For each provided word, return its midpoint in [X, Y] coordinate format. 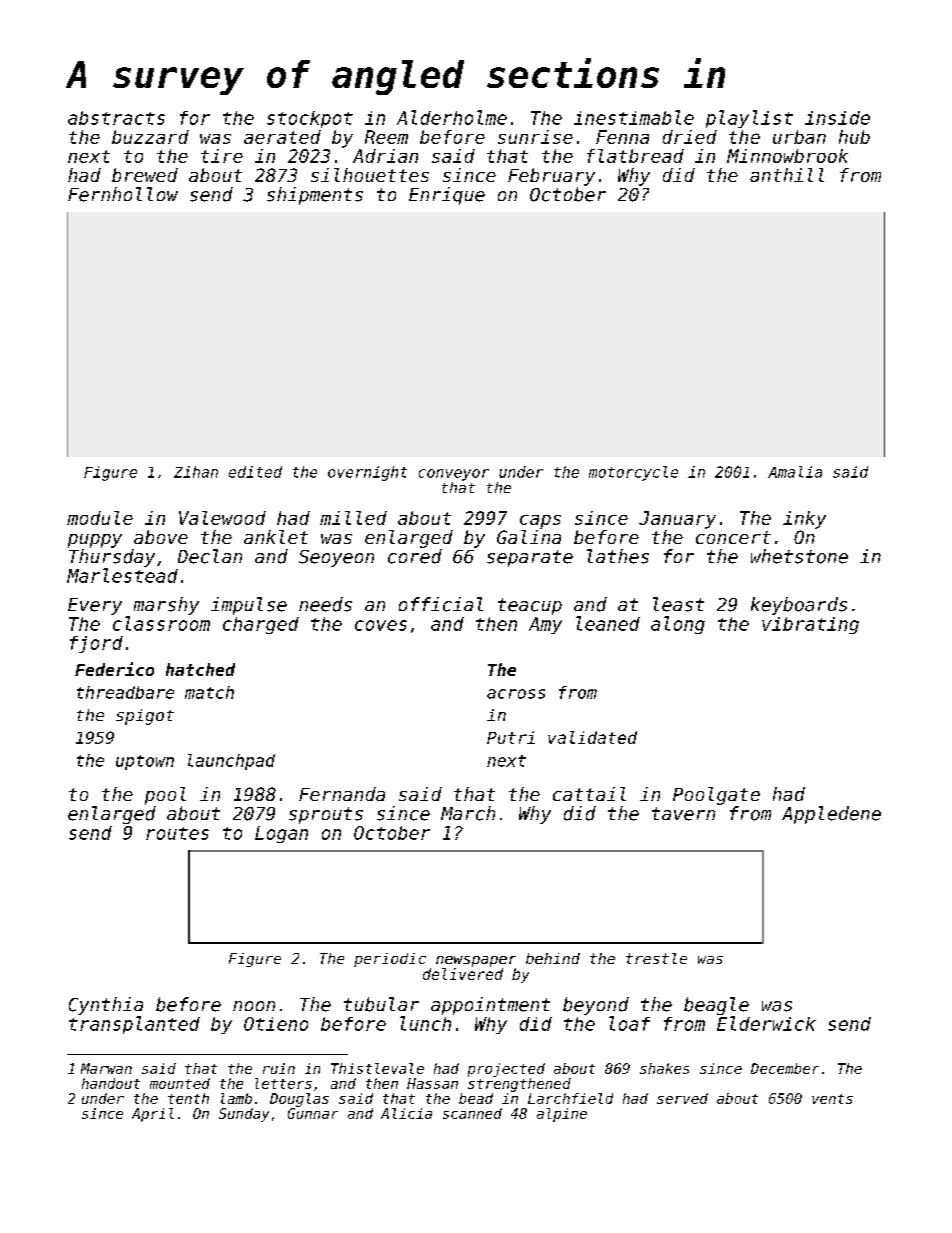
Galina [529, 537]
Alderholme [452, 117]
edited [255, 472]
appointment [490, 1006]
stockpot [310, 119]
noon [254, 1006]
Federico [114, 669]
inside [837, 118]
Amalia [795, 472]
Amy [545, 625]
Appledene [831, 815]
